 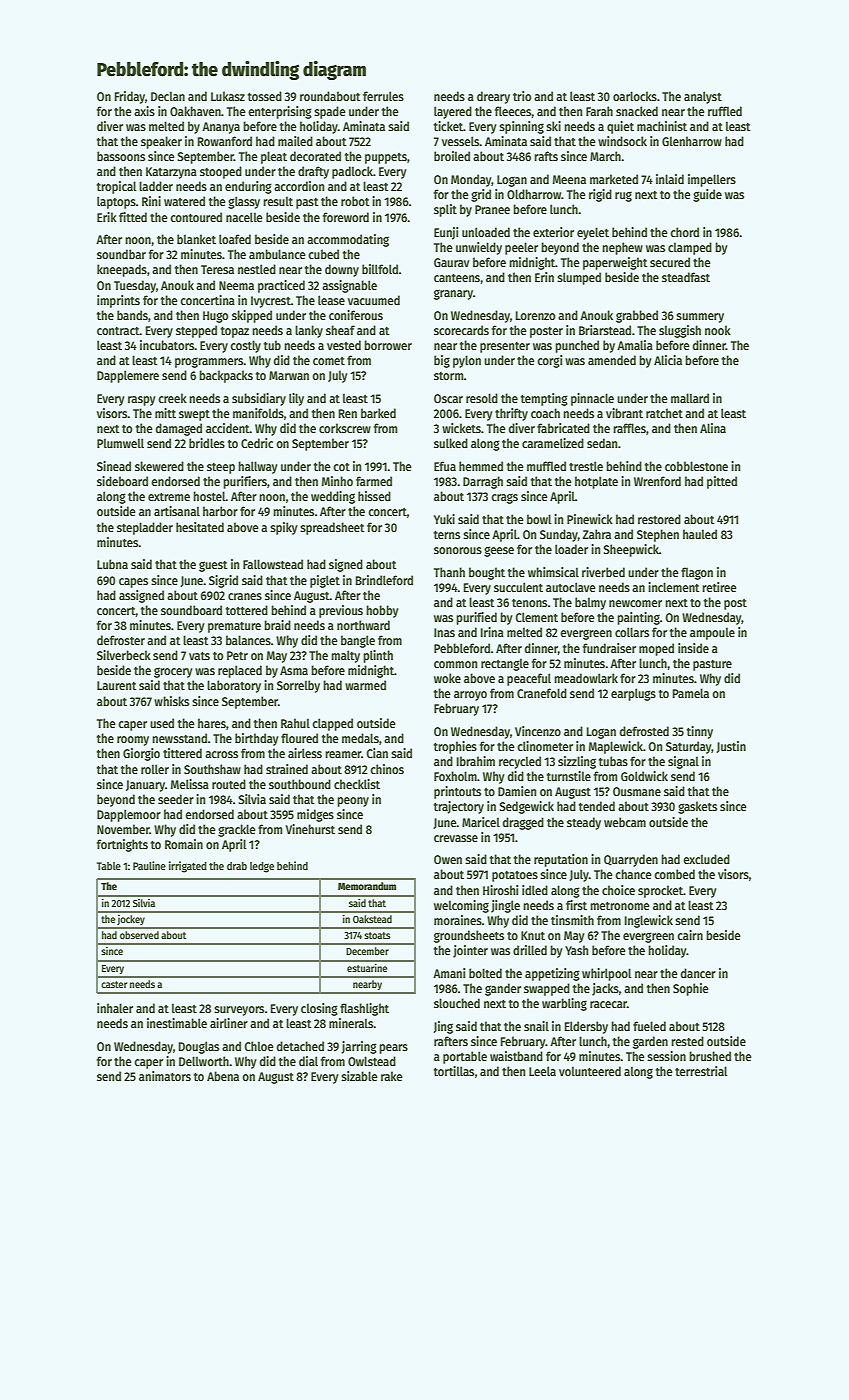 What do you see at coordinates (454, 1071) in the image?
I see `tortillas` at bounding box center [454, 1071].
